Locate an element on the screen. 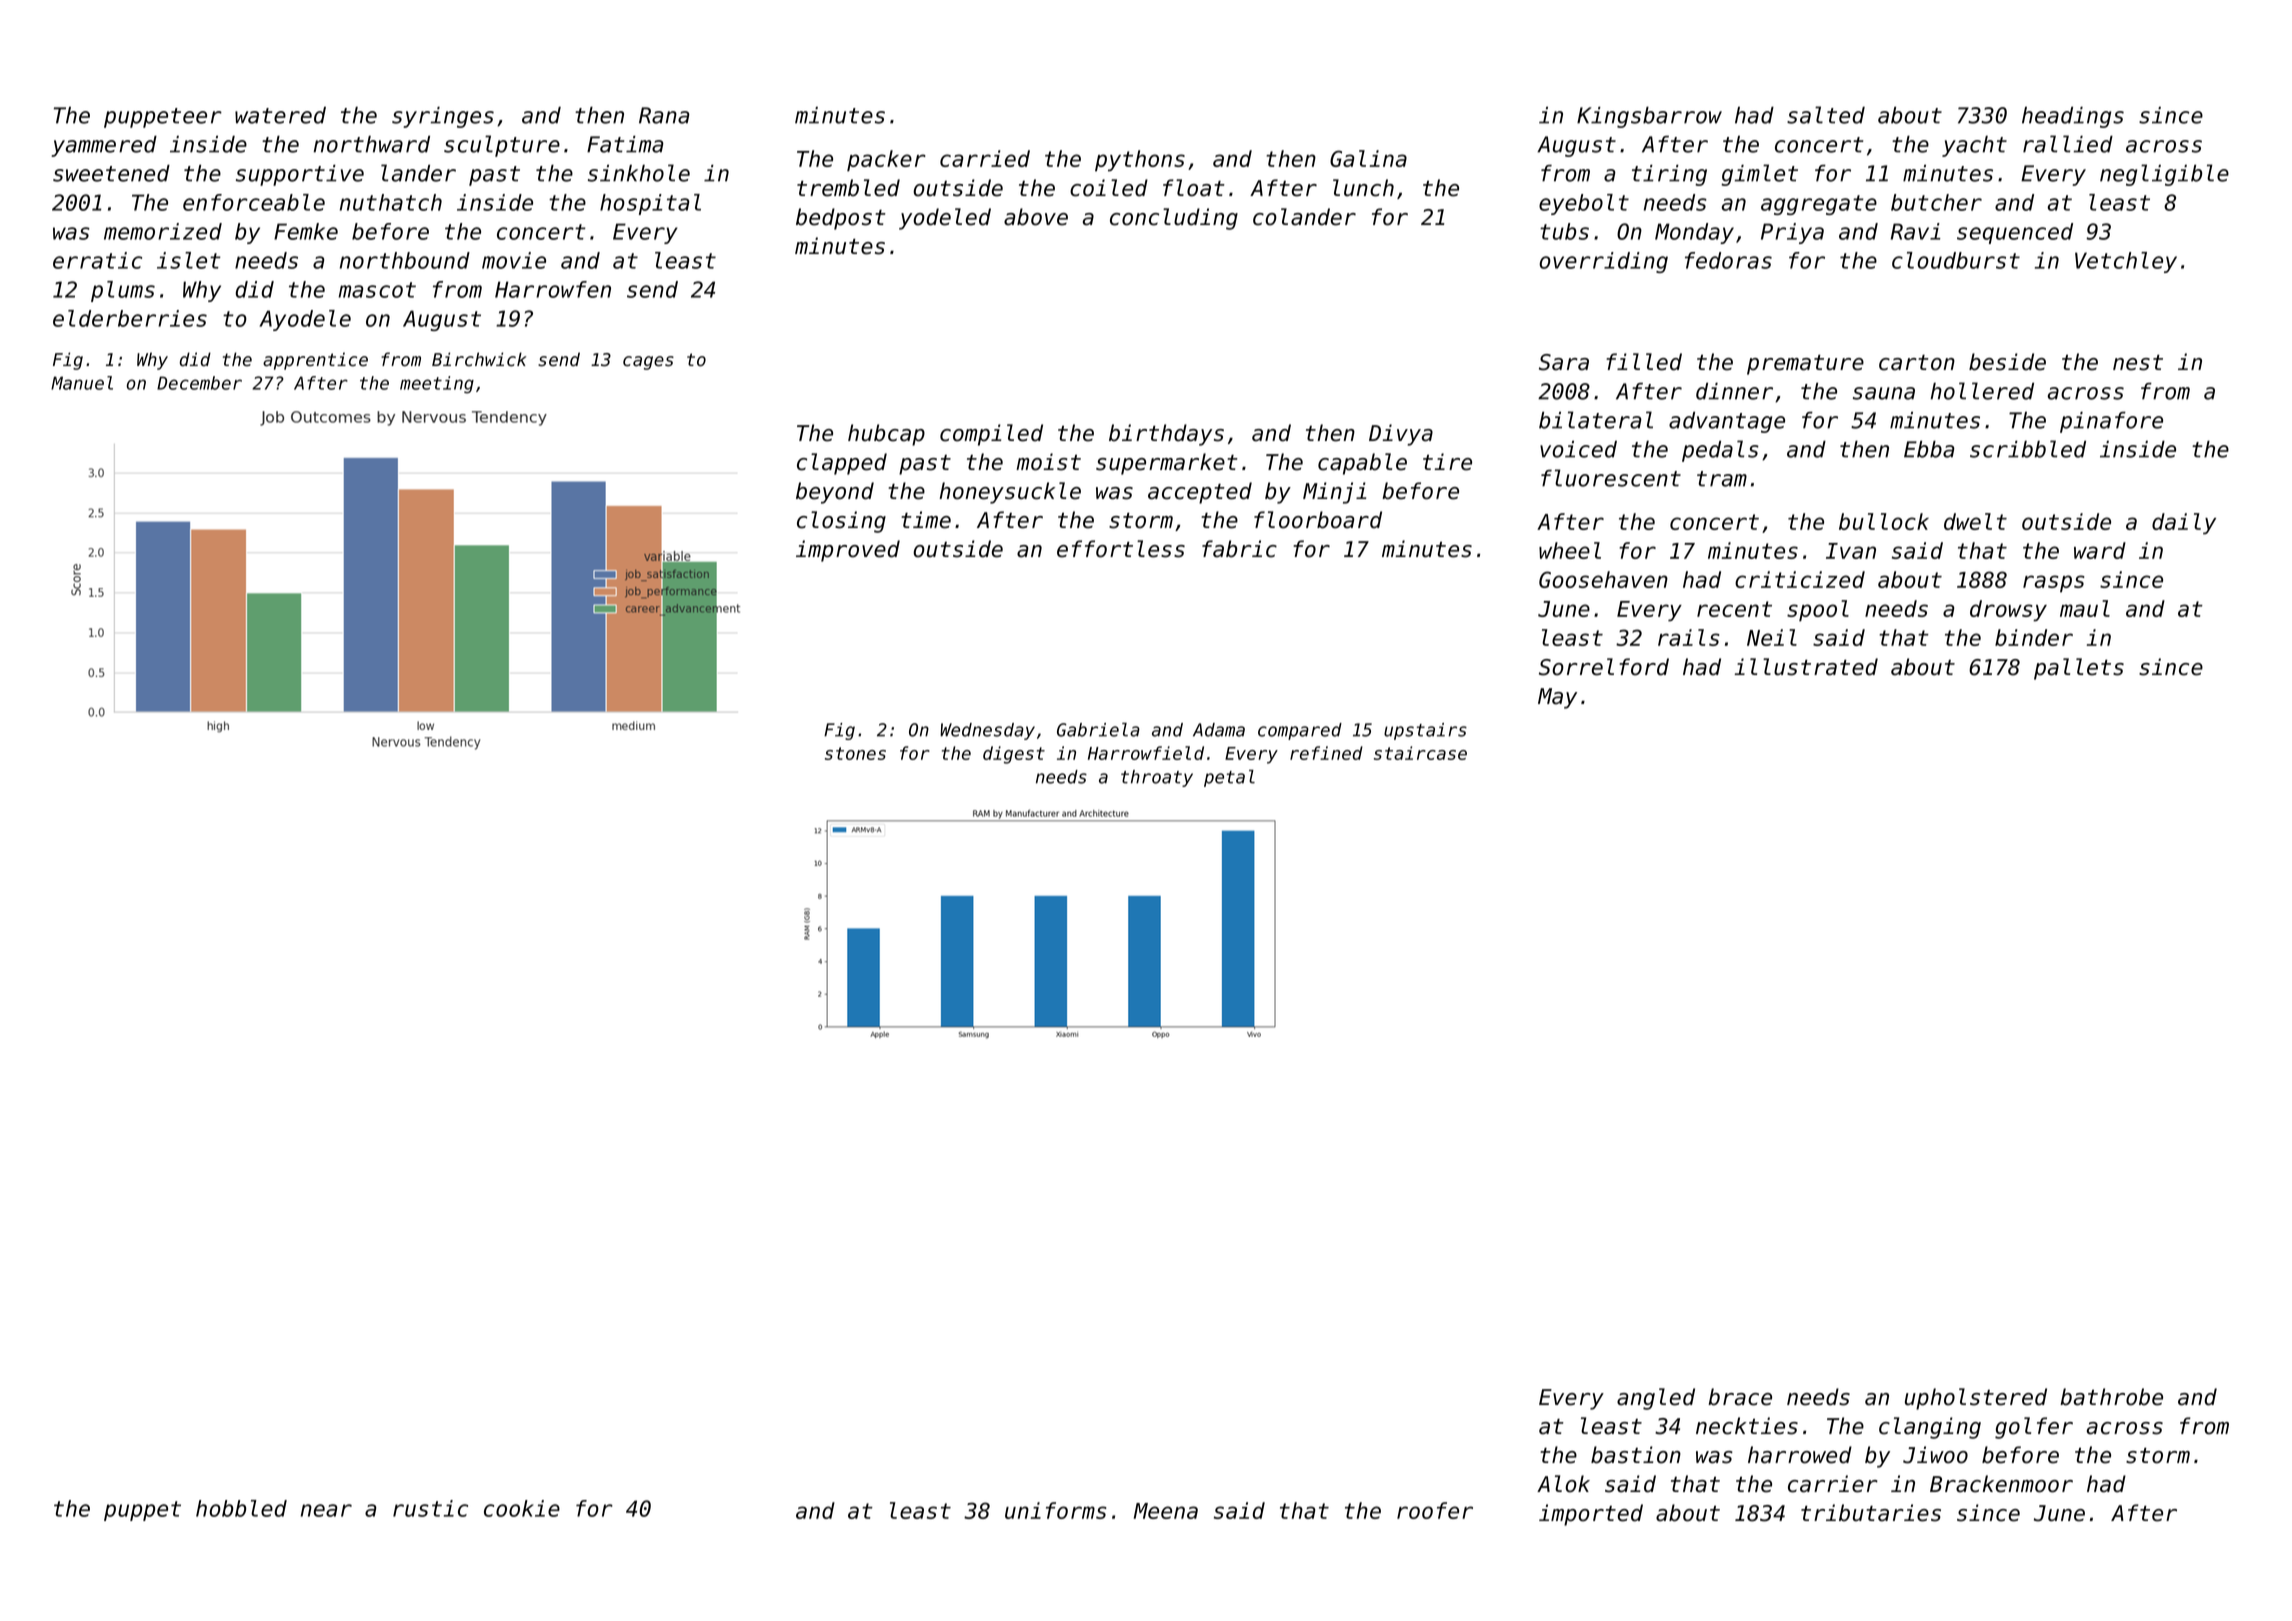 The height and width of the screenshot is (1621, 2292). meeting is located at coordinates (437, 385).
